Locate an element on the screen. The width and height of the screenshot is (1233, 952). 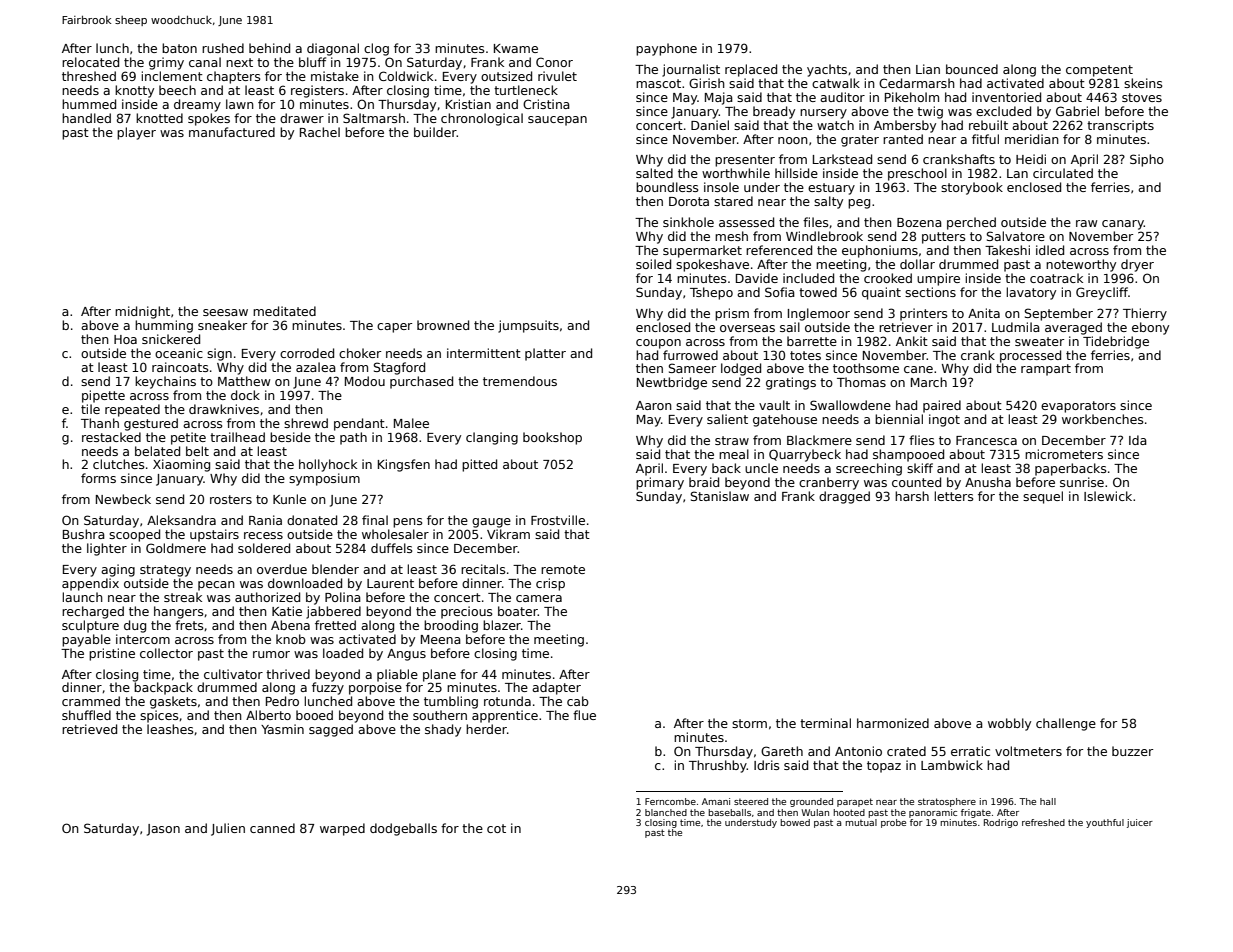
competent is located at coordinates (1099, 71).
